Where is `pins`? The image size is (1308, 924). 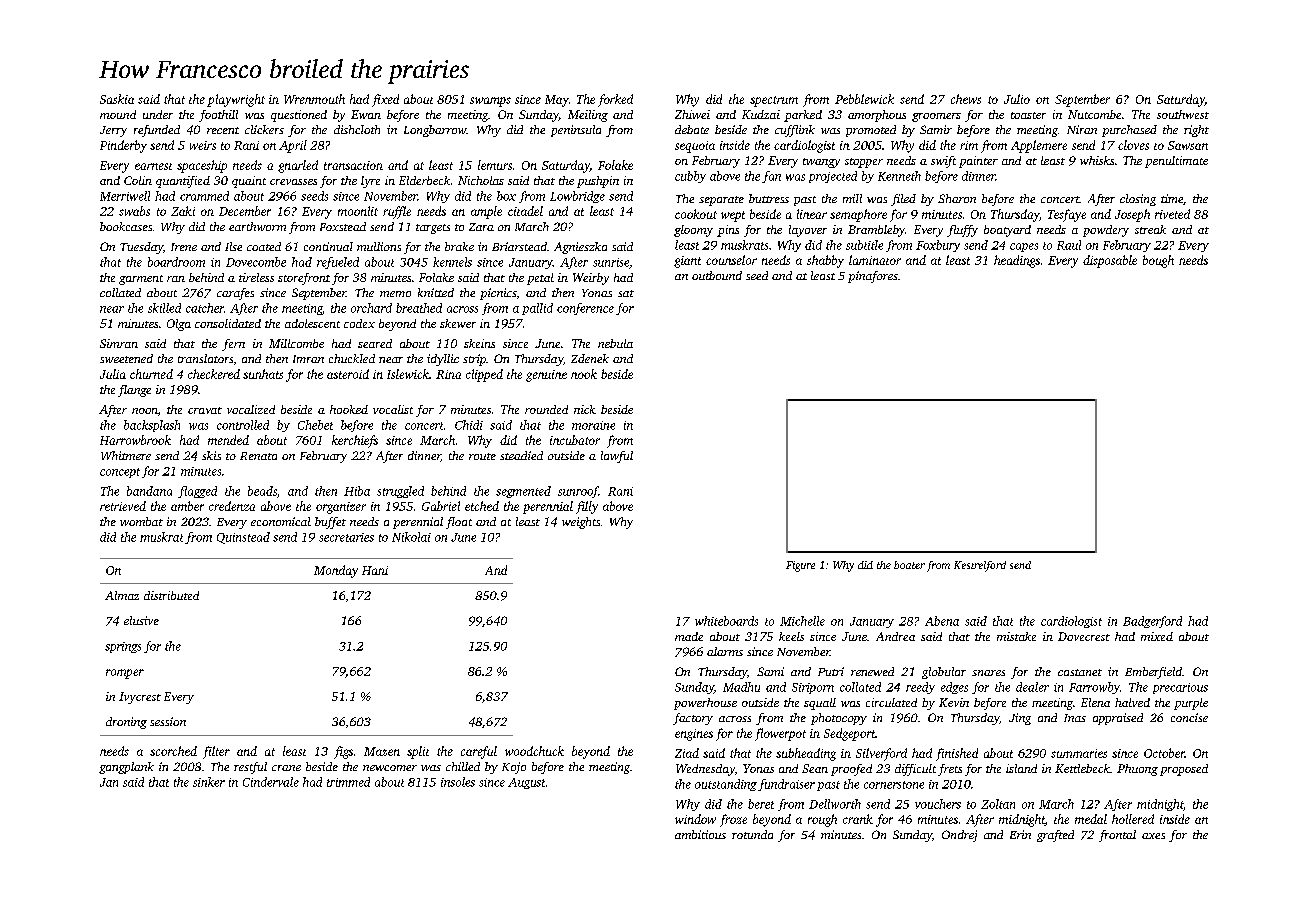
pins is located at coordinates (728, 231).
